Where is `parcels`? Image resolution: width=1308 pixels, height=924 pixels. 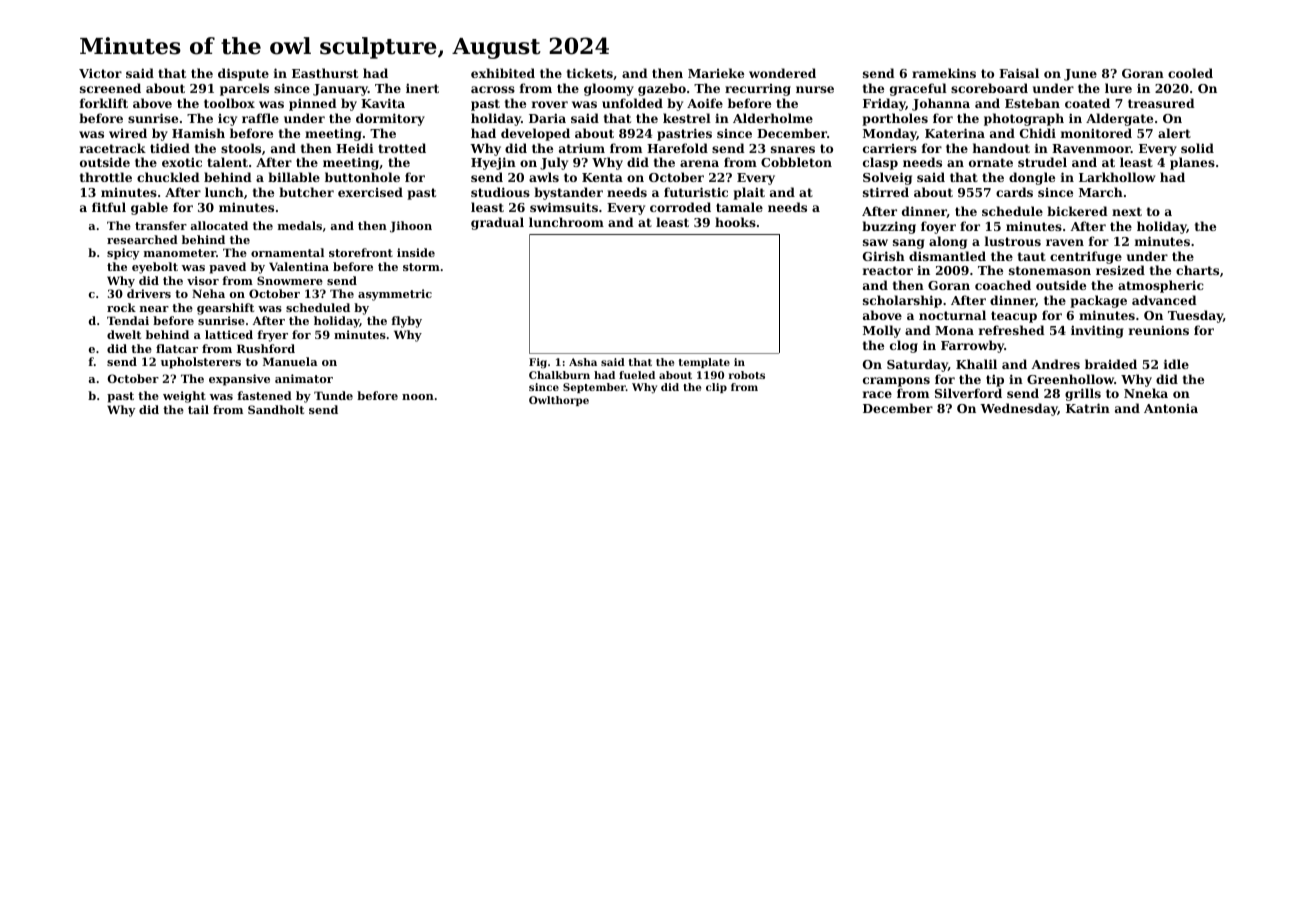
parcels is located at coordinates (244, 89).
